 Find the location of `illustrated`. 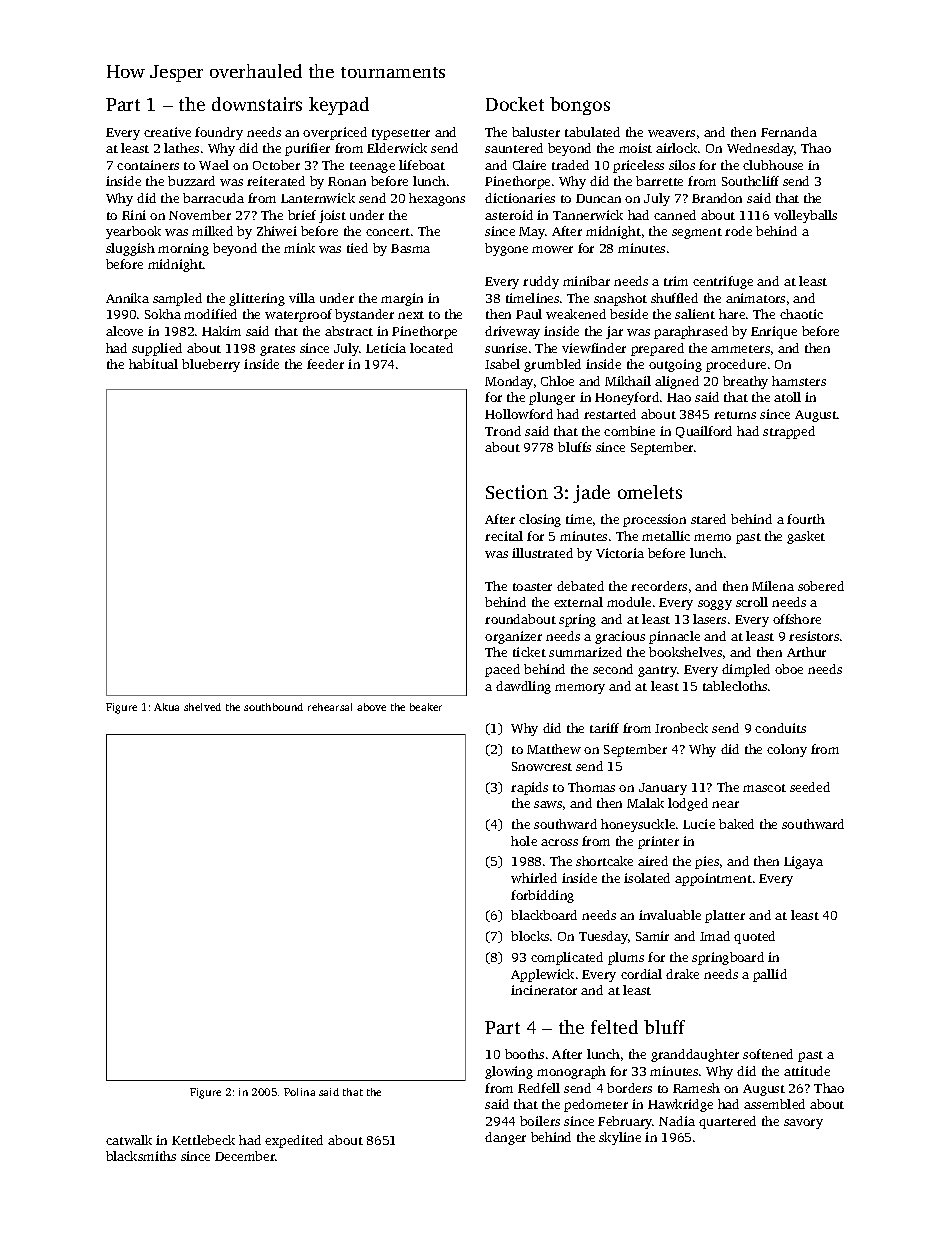

illustrated is located at coordinates (542, 553).
